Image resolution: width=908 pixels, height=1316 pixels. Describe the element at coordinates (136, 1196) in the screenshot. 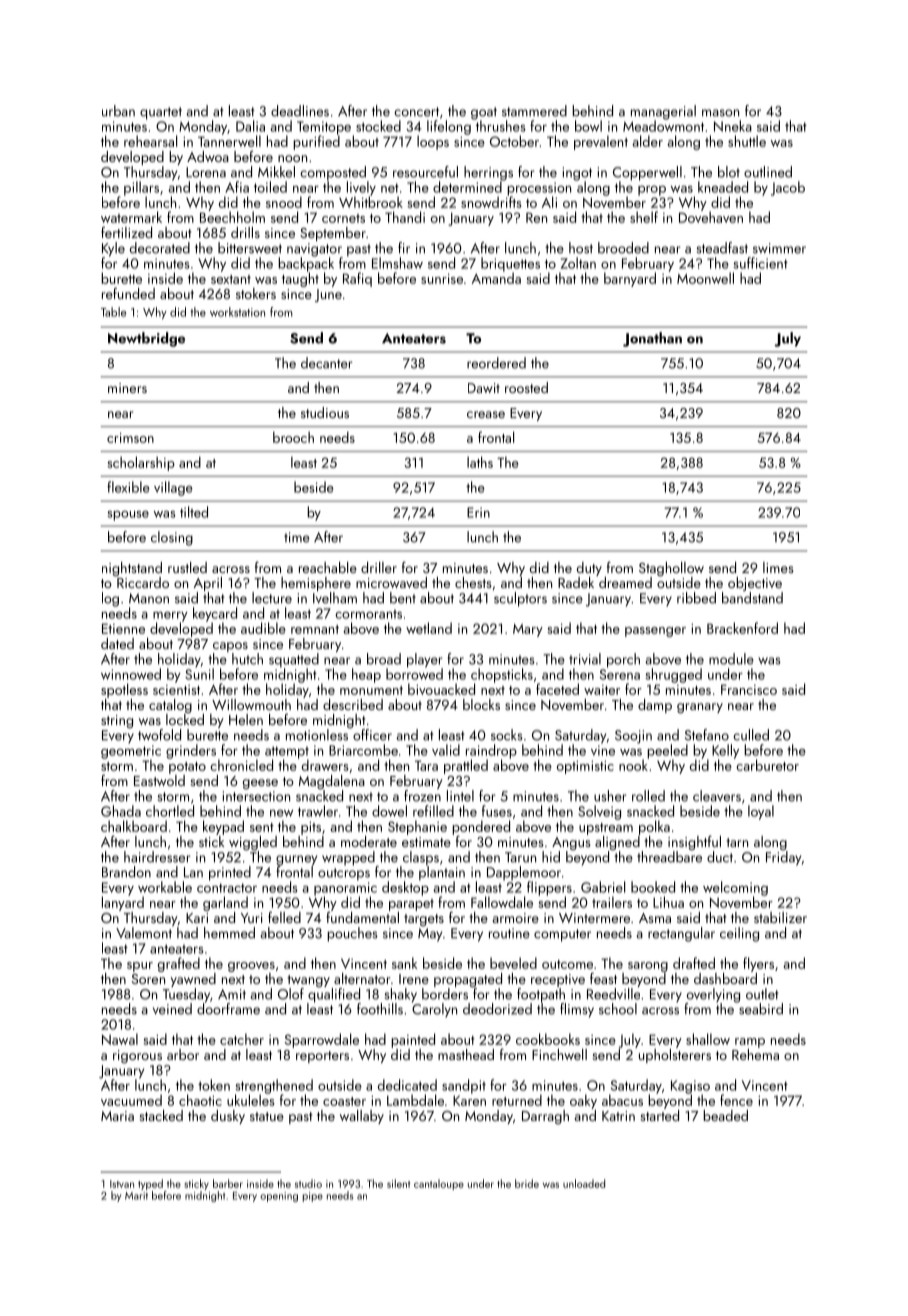

I see `Marit` at that location.
